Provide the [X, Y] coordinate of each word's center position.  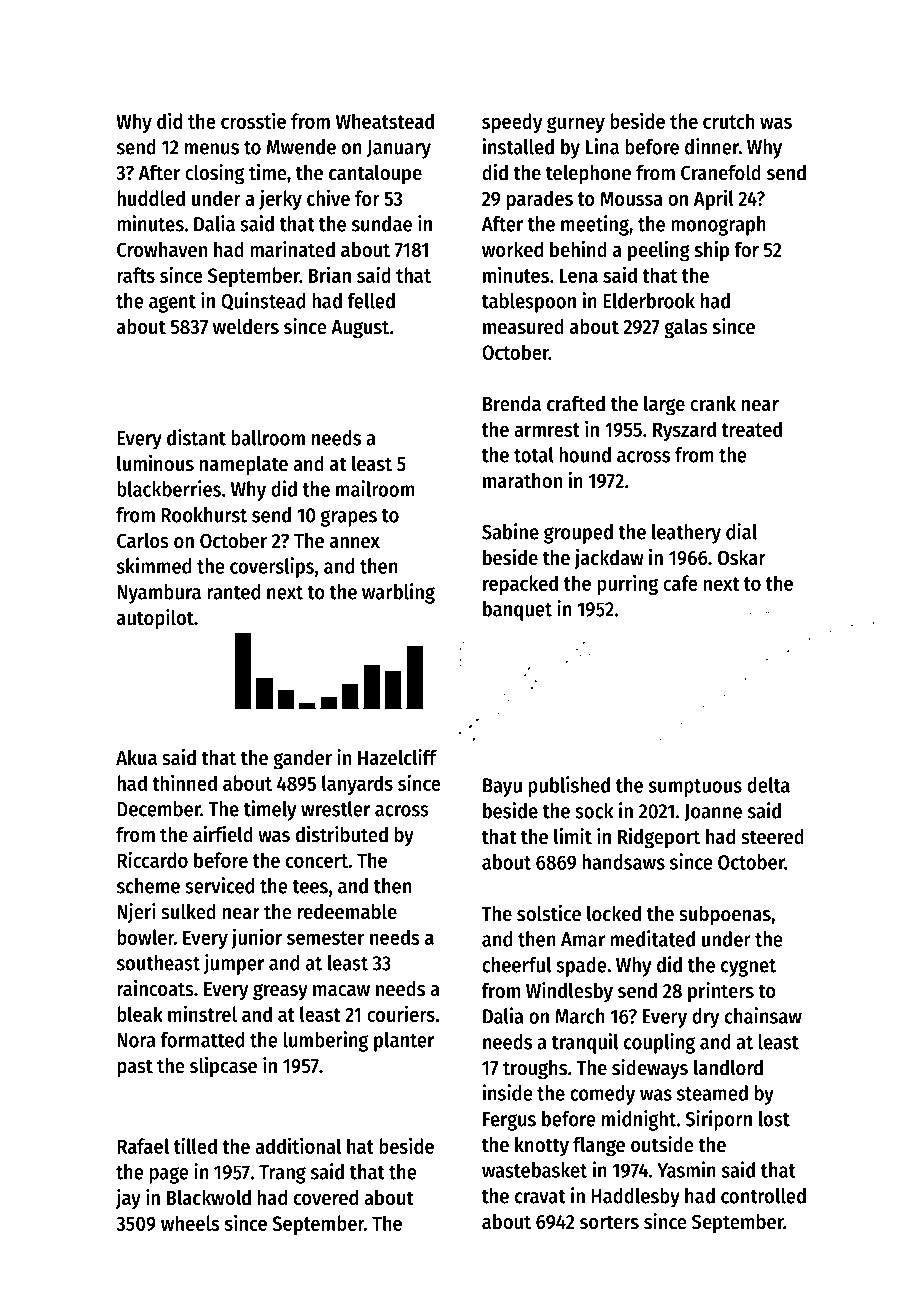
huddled [151, 198]
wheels [190, 1223]
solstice [549, 913]
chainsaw [763, 1015]
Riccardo [152, 859]
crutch [728, 121]
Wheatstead [385, 121]
